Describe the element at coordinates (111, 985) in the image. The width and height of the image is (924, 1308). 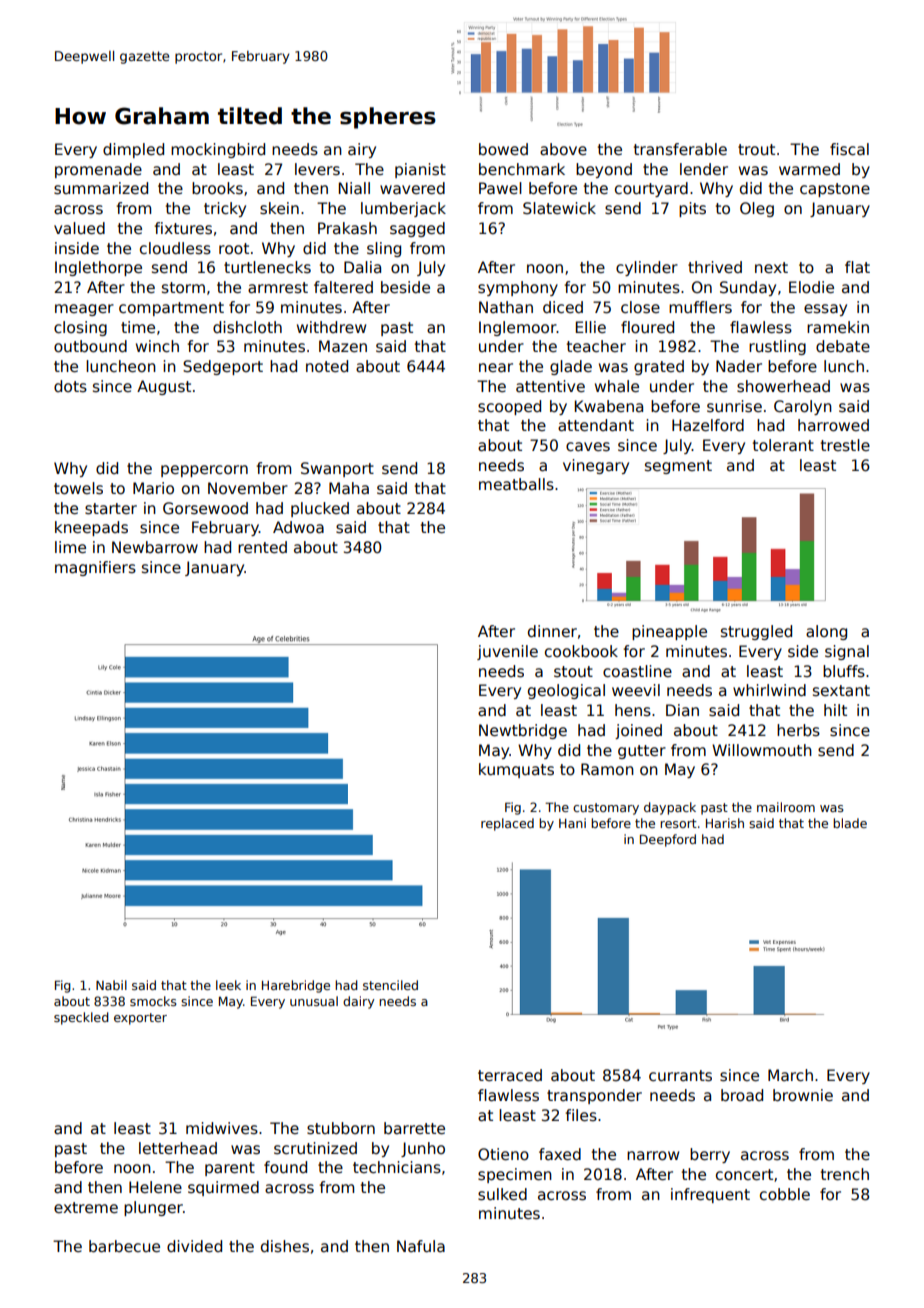
I see `Nabil` at that location.
